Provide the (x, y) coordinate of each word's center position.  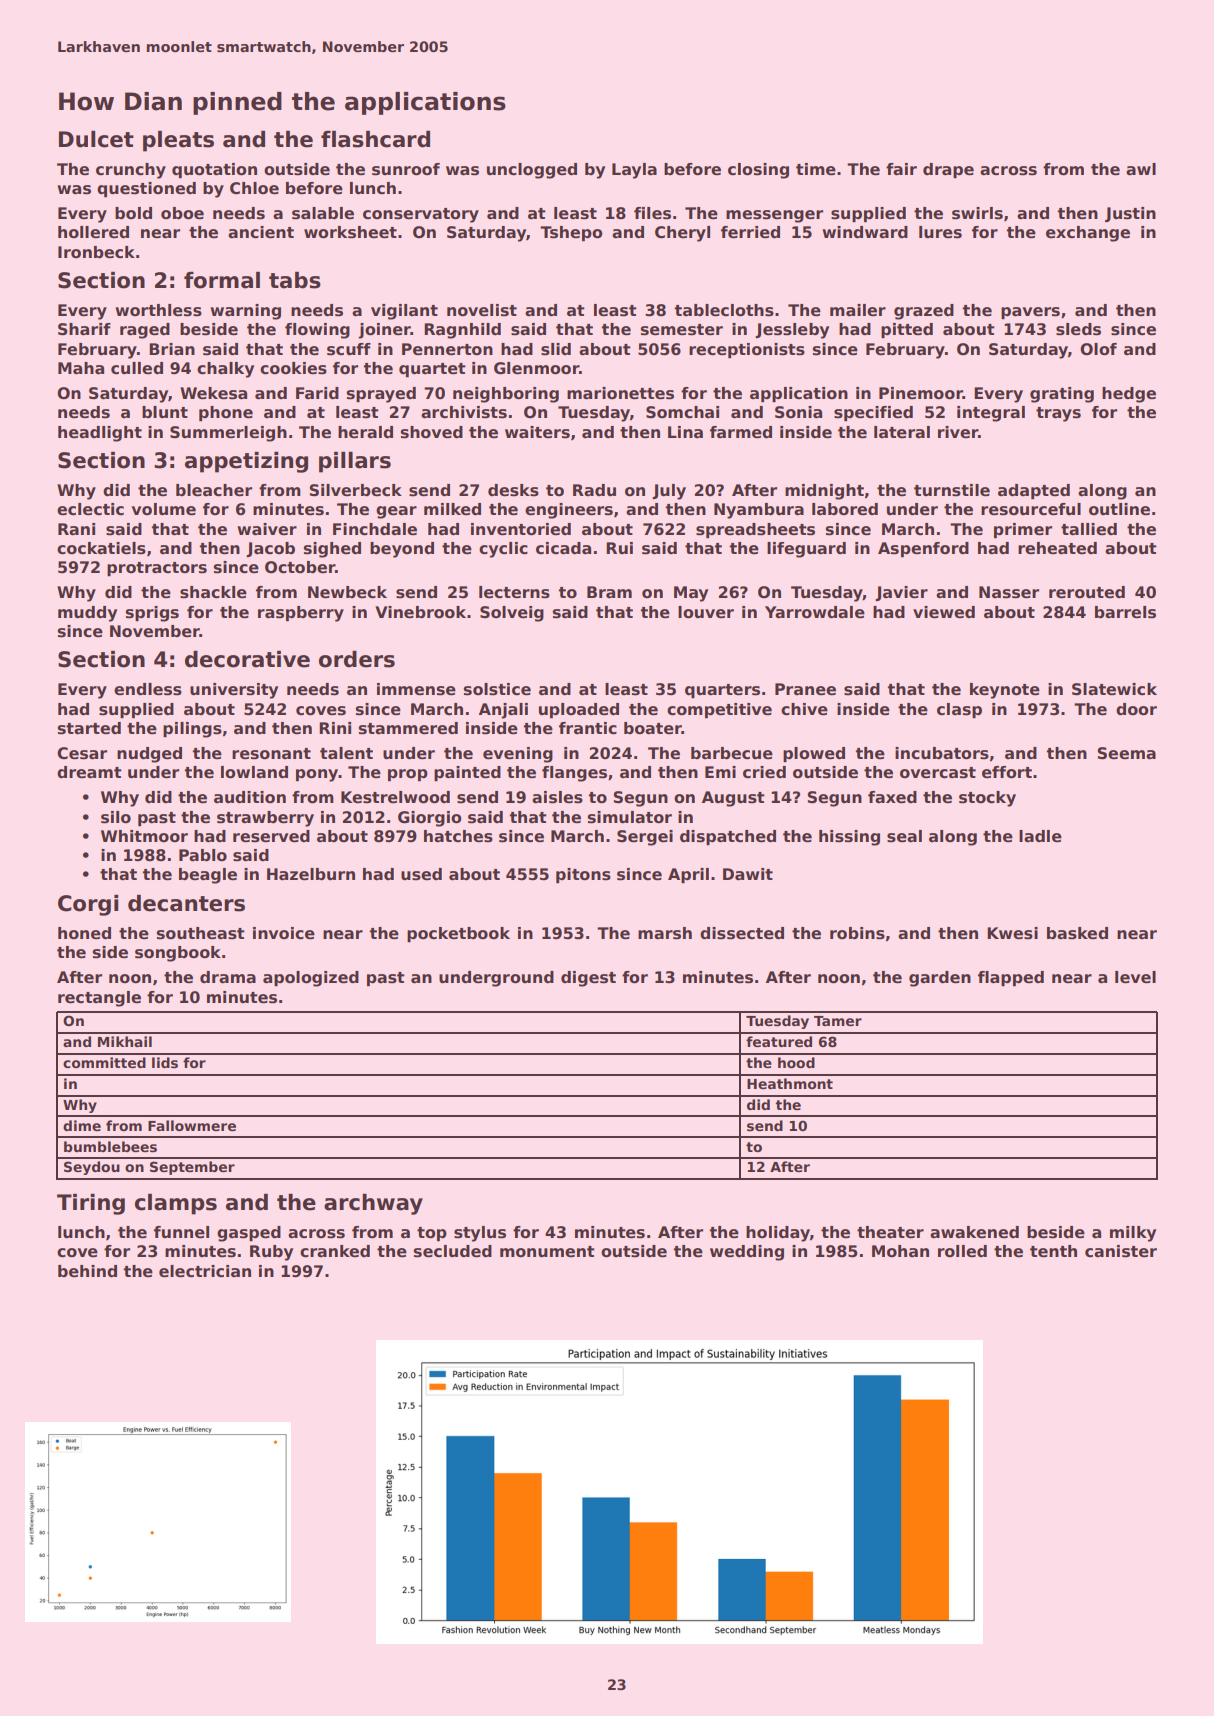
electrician (205, 1271)
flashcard (375, 139)
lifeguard (806, 550)
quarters (722, 691)
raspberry (301, 614)
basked (1077, 933)
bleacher (214, 490)
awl (1141, 169)
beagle (208, 876)
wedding (747, 1253)
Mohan (900, 1251)
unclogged (532, 171)
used (421, 874)
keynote (1005, 691)
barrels (1125, 612)
